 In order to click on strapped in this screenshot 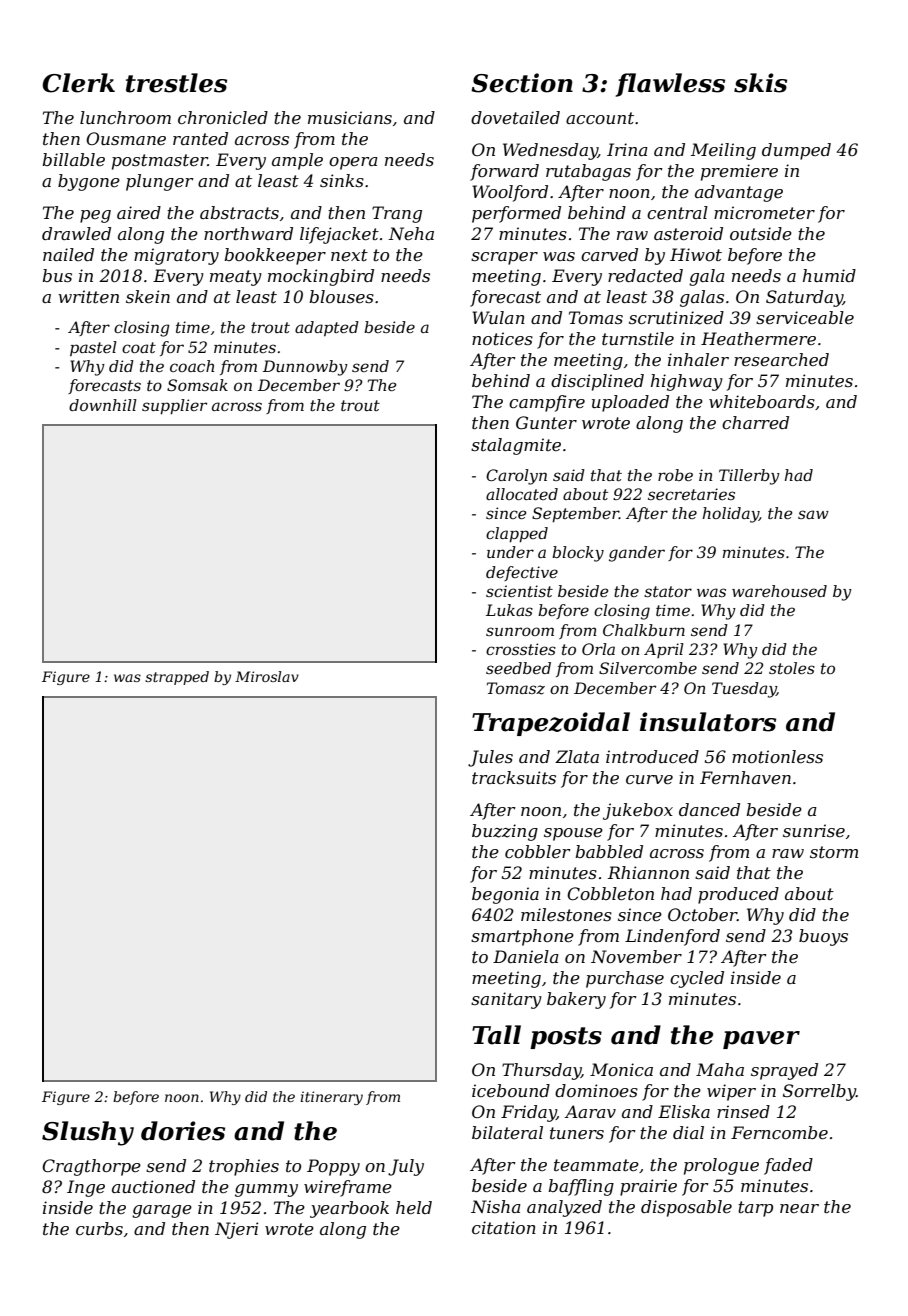, I will do `click(177, 678)`.
